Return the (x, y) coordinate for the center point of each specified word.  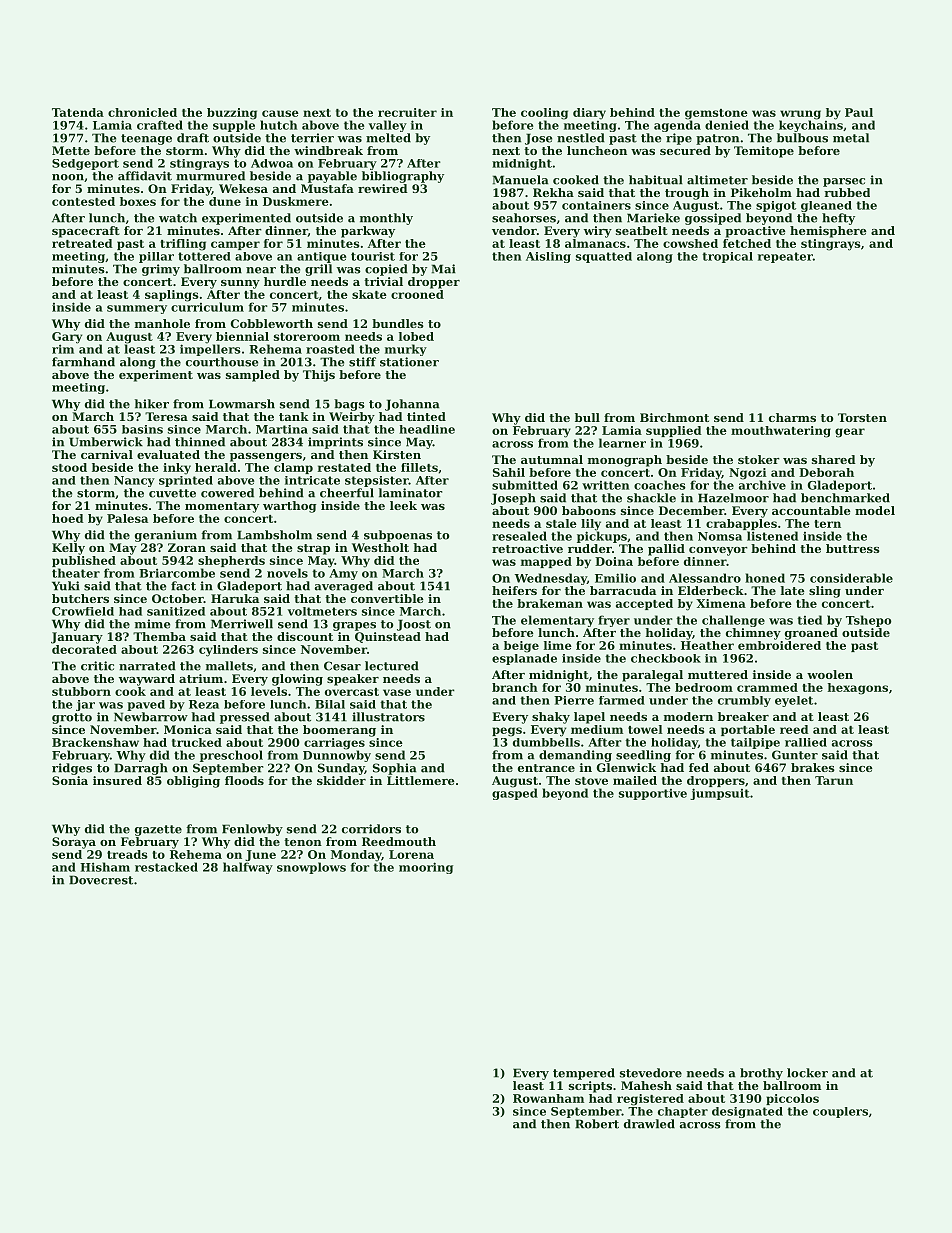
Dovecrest (101, 880)
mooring (426, 868)
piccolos (792, 1099)
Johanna (412, 405)
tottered (204, 256)
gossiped (713, 219)
